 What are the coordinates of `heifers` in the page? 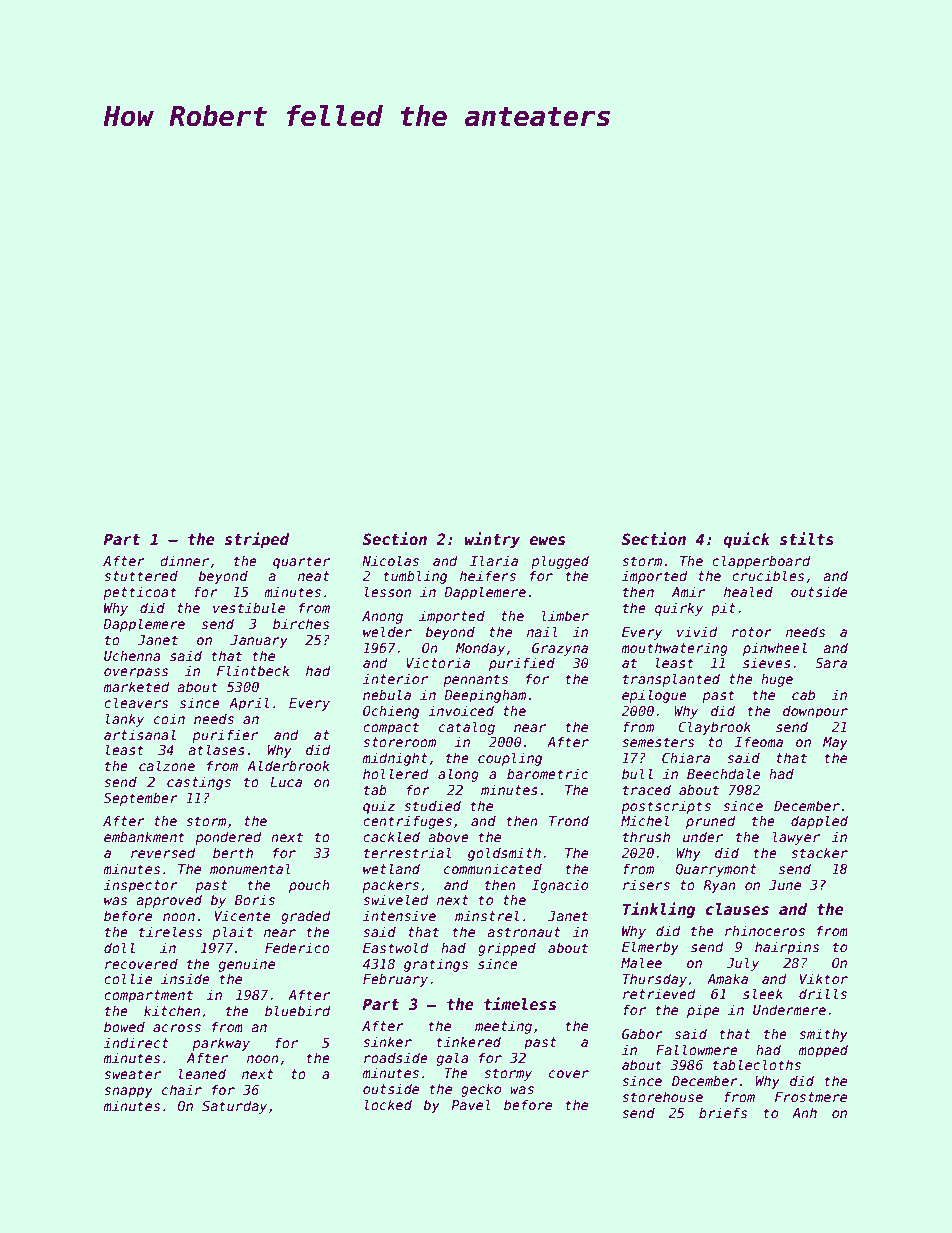 It's located at (488, 575).
